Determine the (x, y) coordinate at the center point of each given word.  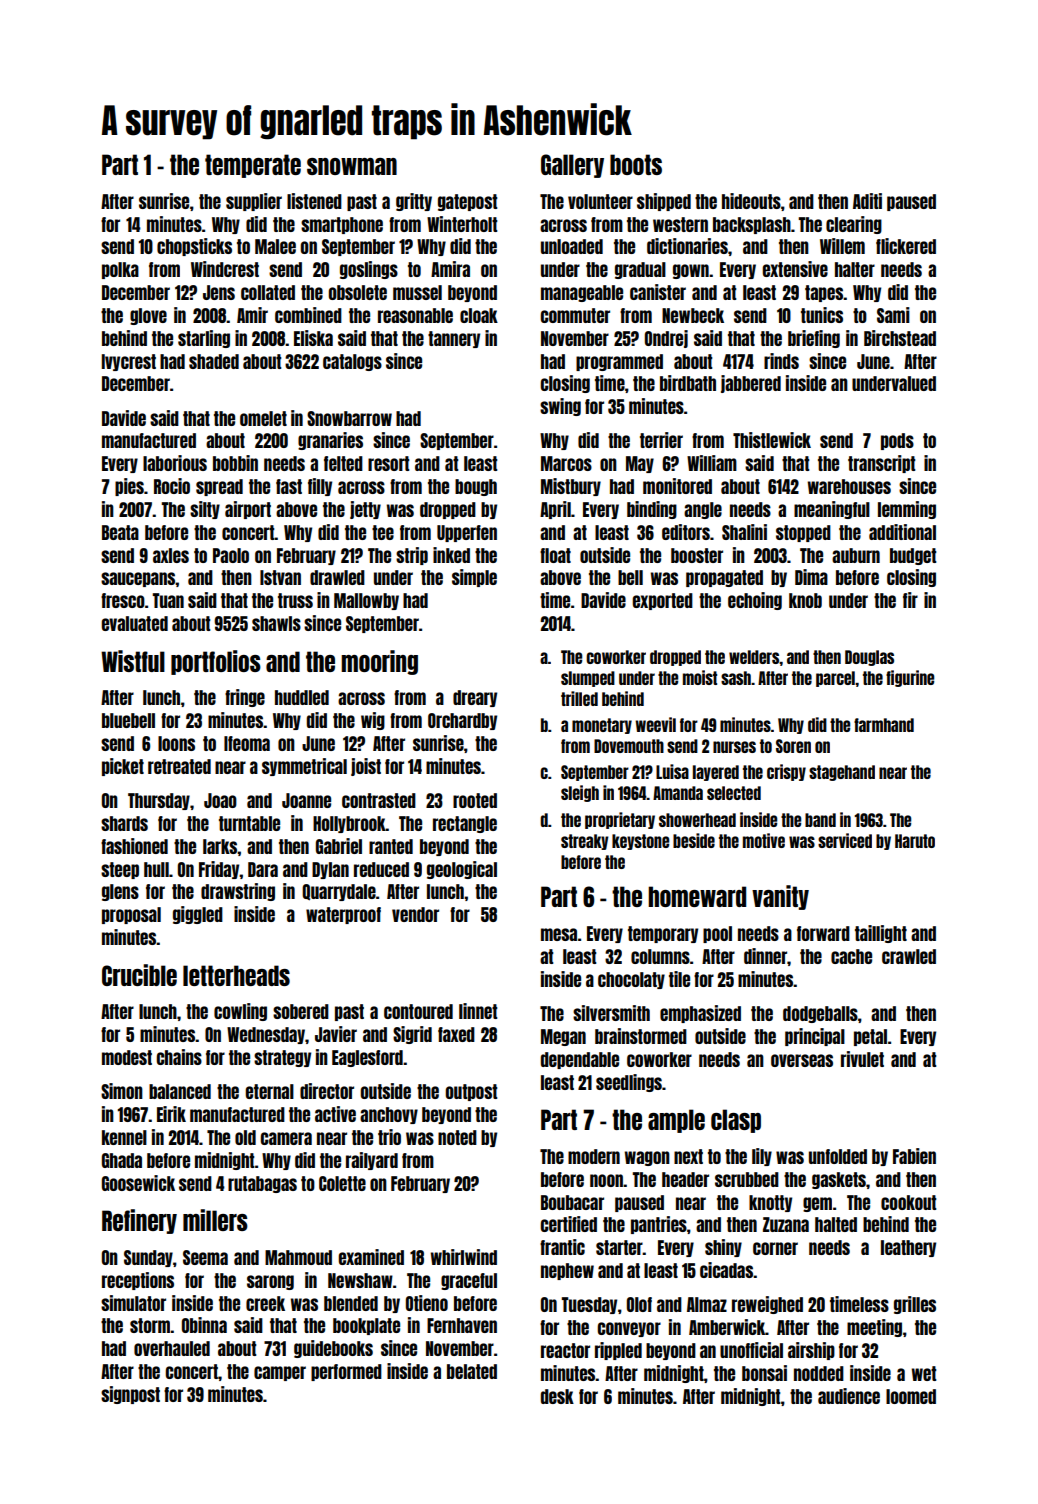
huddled (302, 697)
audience (849, 1396)
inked (451, 555)
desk (557, 1396)
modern (594, 1156)
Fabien (914, 1156)
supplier (254, 202)
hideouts (751, 201)
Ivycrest (129, 362)
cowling (240, 1012)
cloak (479, 315)
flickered (906, 246)
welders (754, 657)
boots (636, 164)
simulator (133, 1303)
